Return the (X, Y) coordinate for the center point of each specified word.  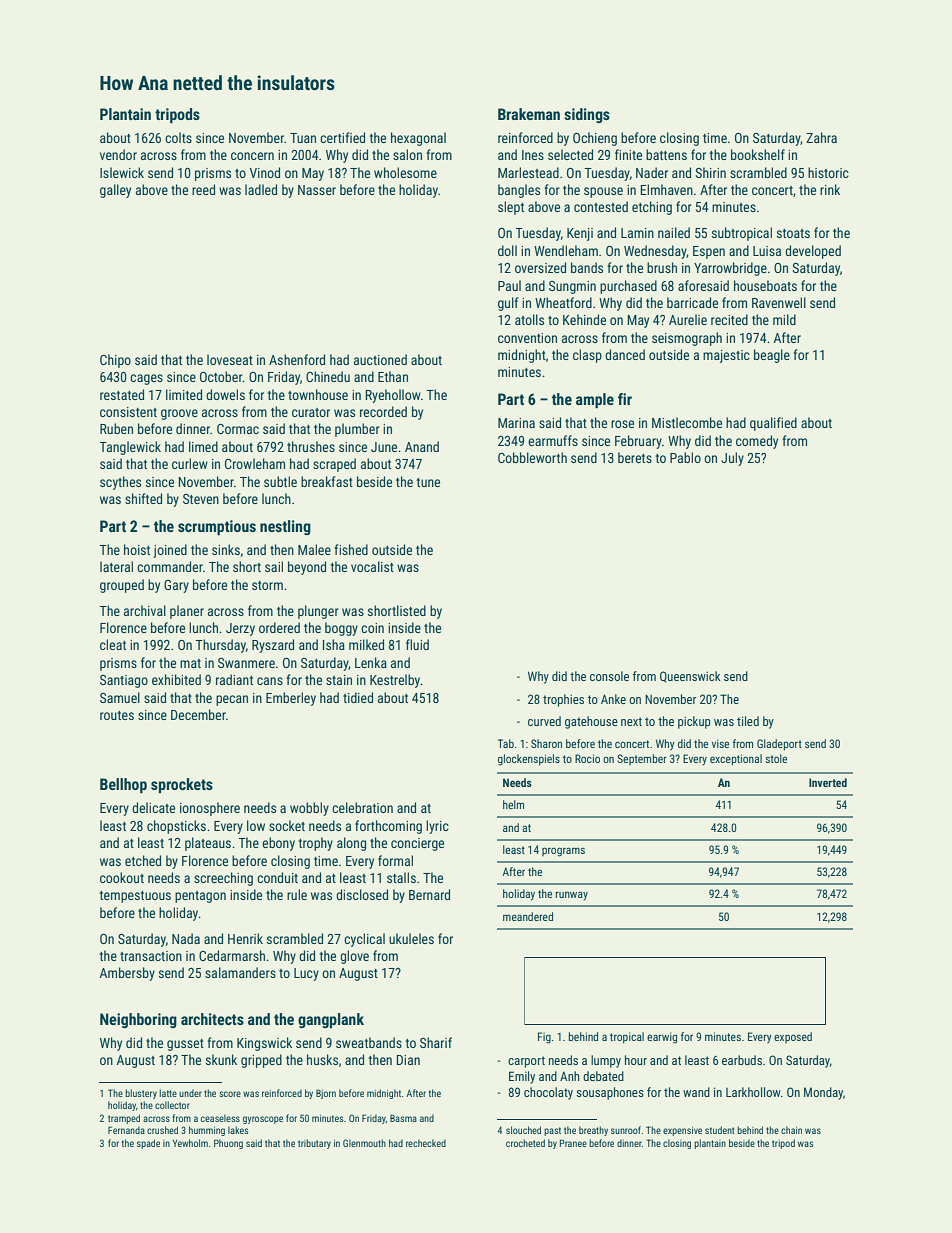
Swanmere (246, 663)
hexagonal (418, 139)
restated (122, 394)
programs (563, 852)
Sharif (436, 1042)
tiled (748, 721)
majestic (726, 356)
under (190, 1093)
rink (830, 189)
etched (143, 860)
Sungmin (572, 287)
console (609, 676)
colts (178, 137)
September (642, 759)
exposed (793, 1037)
